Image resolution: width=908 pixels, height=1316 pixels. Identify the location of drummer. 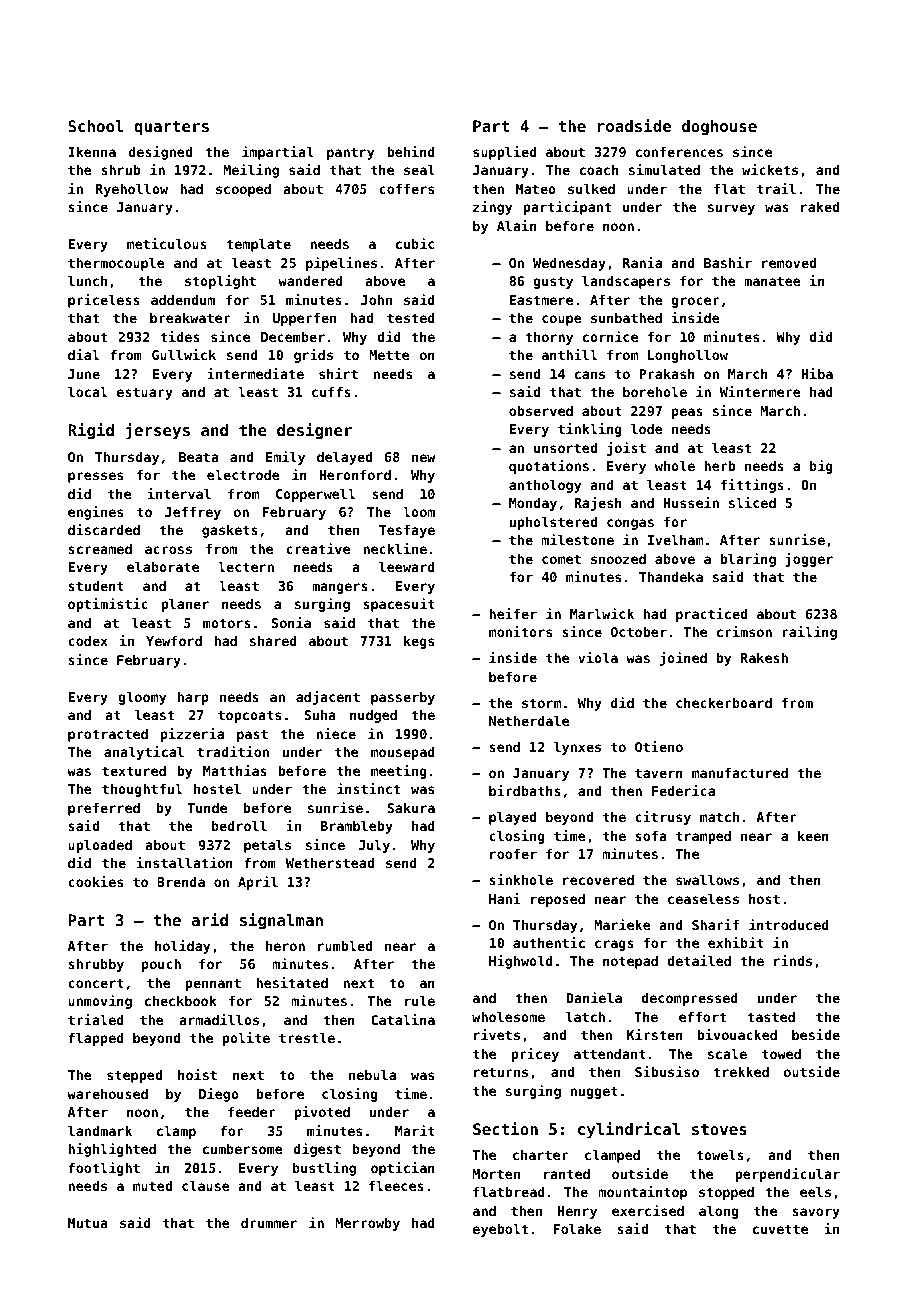
(269, 1222).
